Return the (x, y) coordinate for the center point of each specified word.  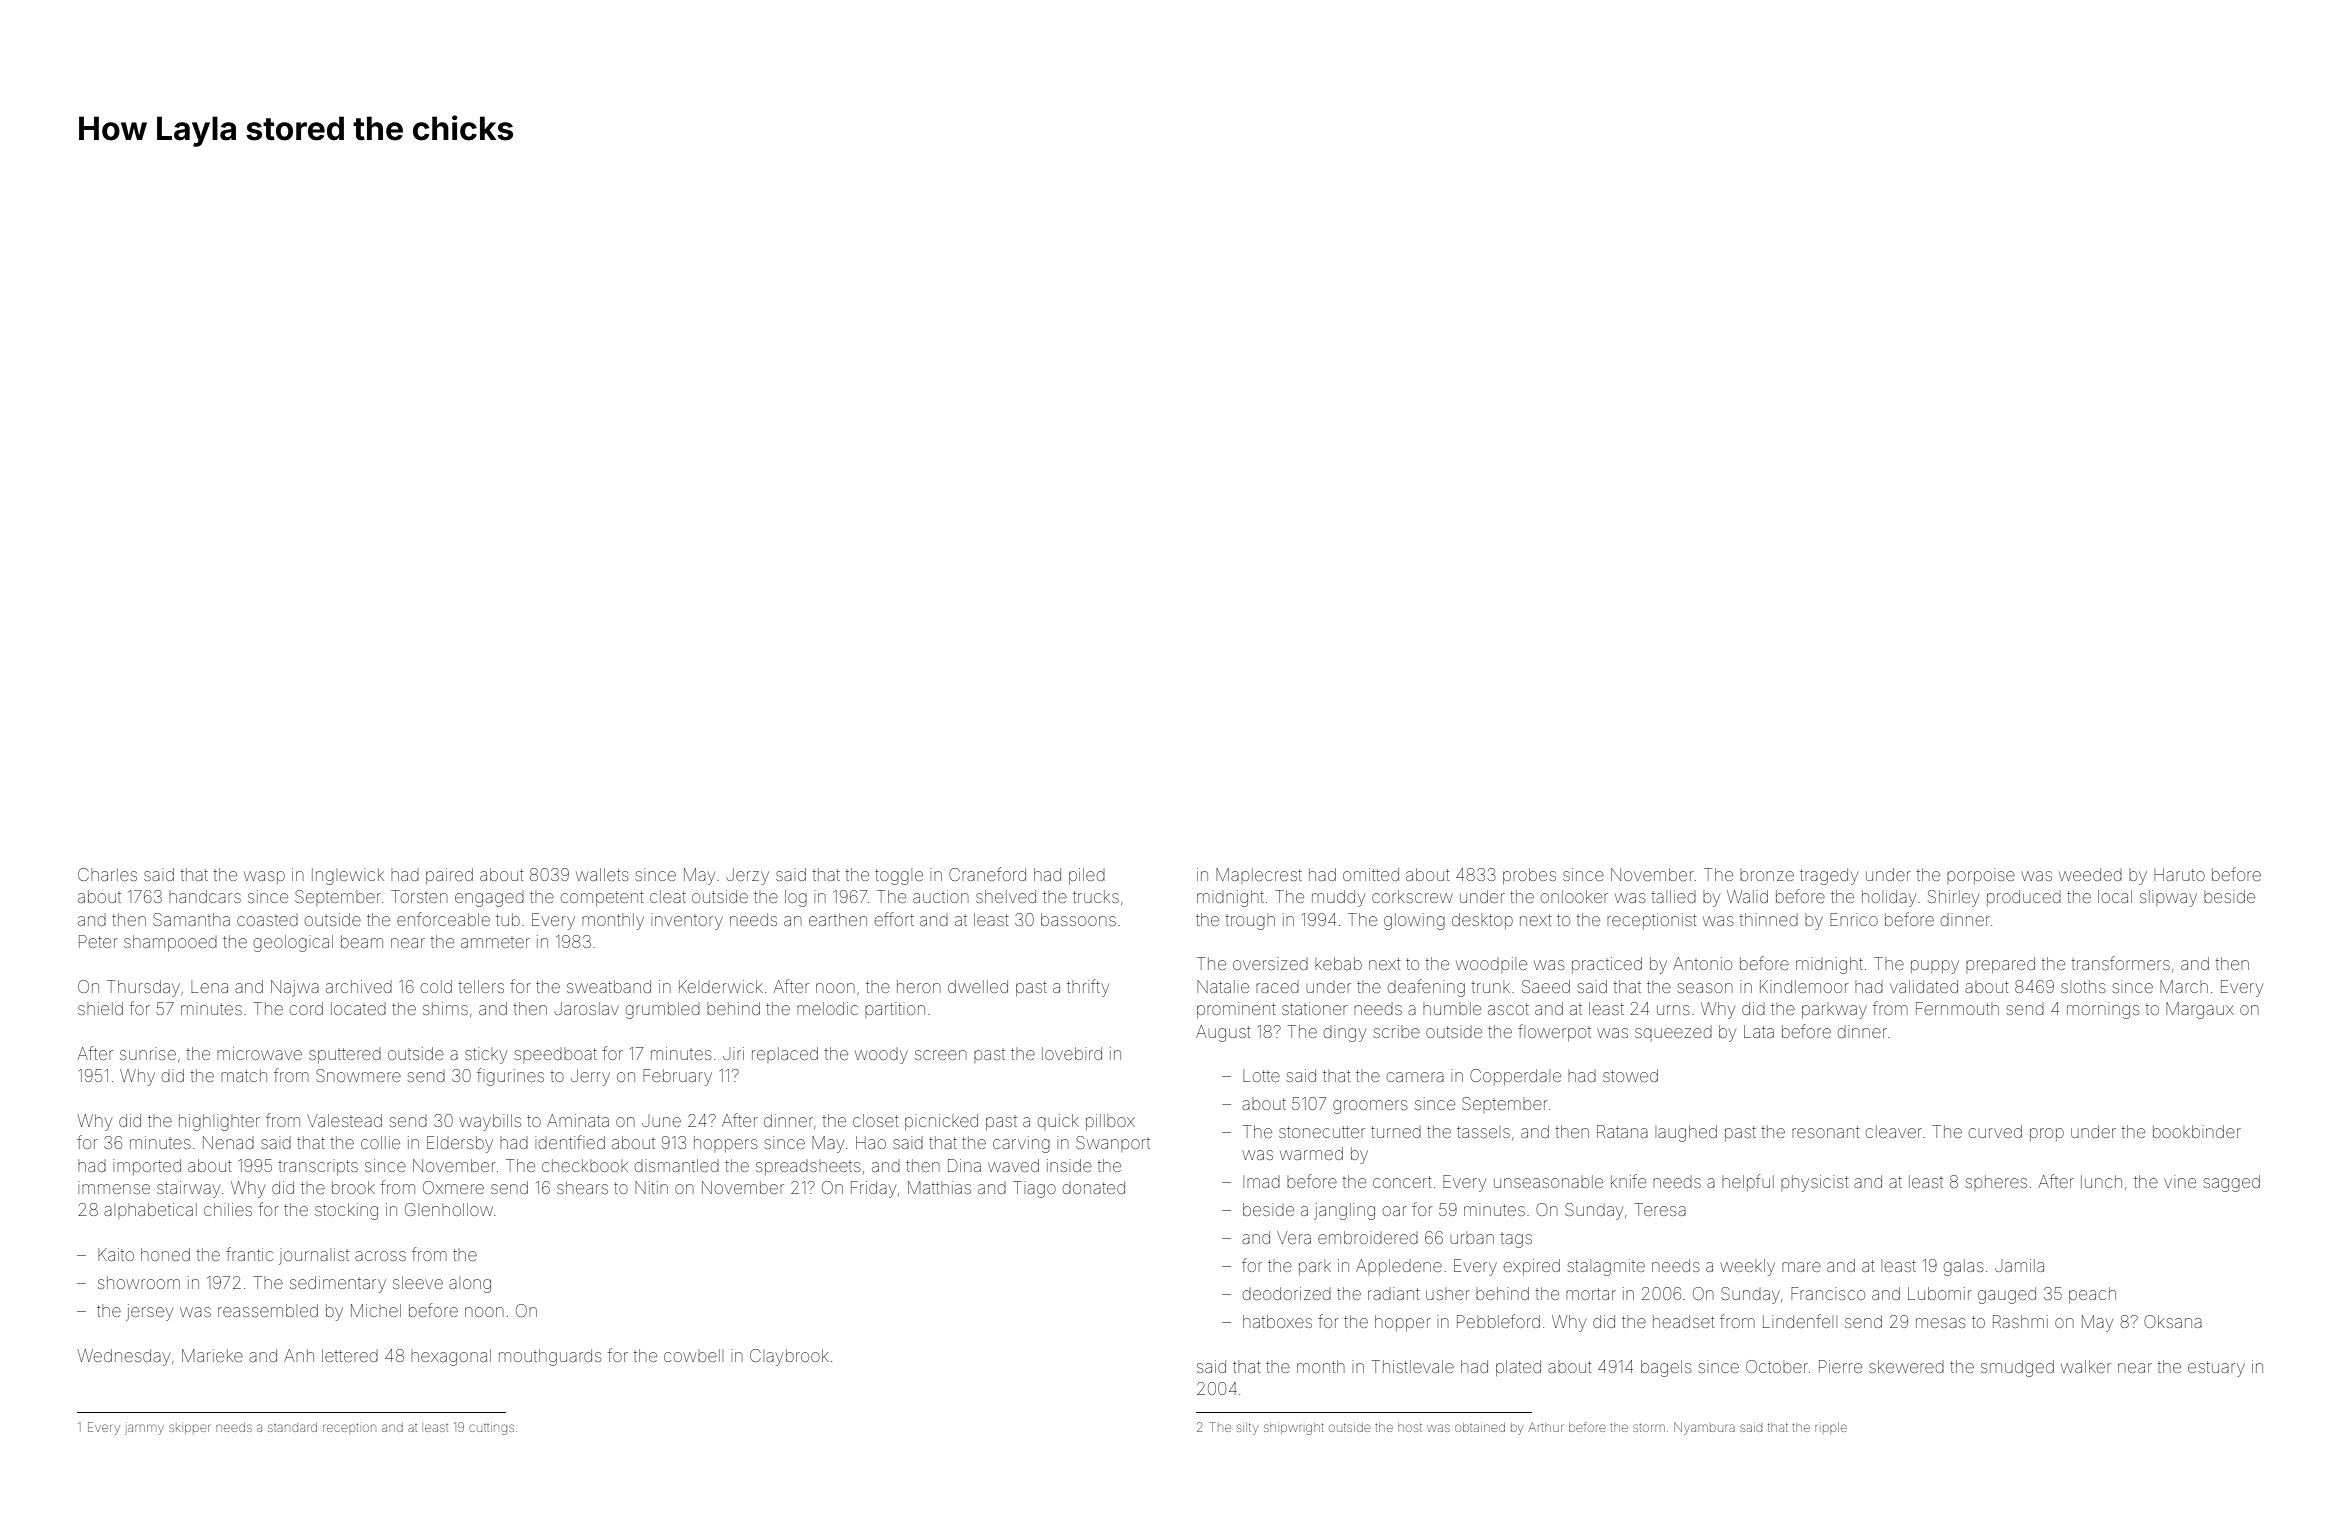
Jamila (2019, 1265)
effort (894, 919)
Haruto (2179, 874)
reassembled (268, 1310)
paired (449, 876)
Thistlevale (1413, 1366)
